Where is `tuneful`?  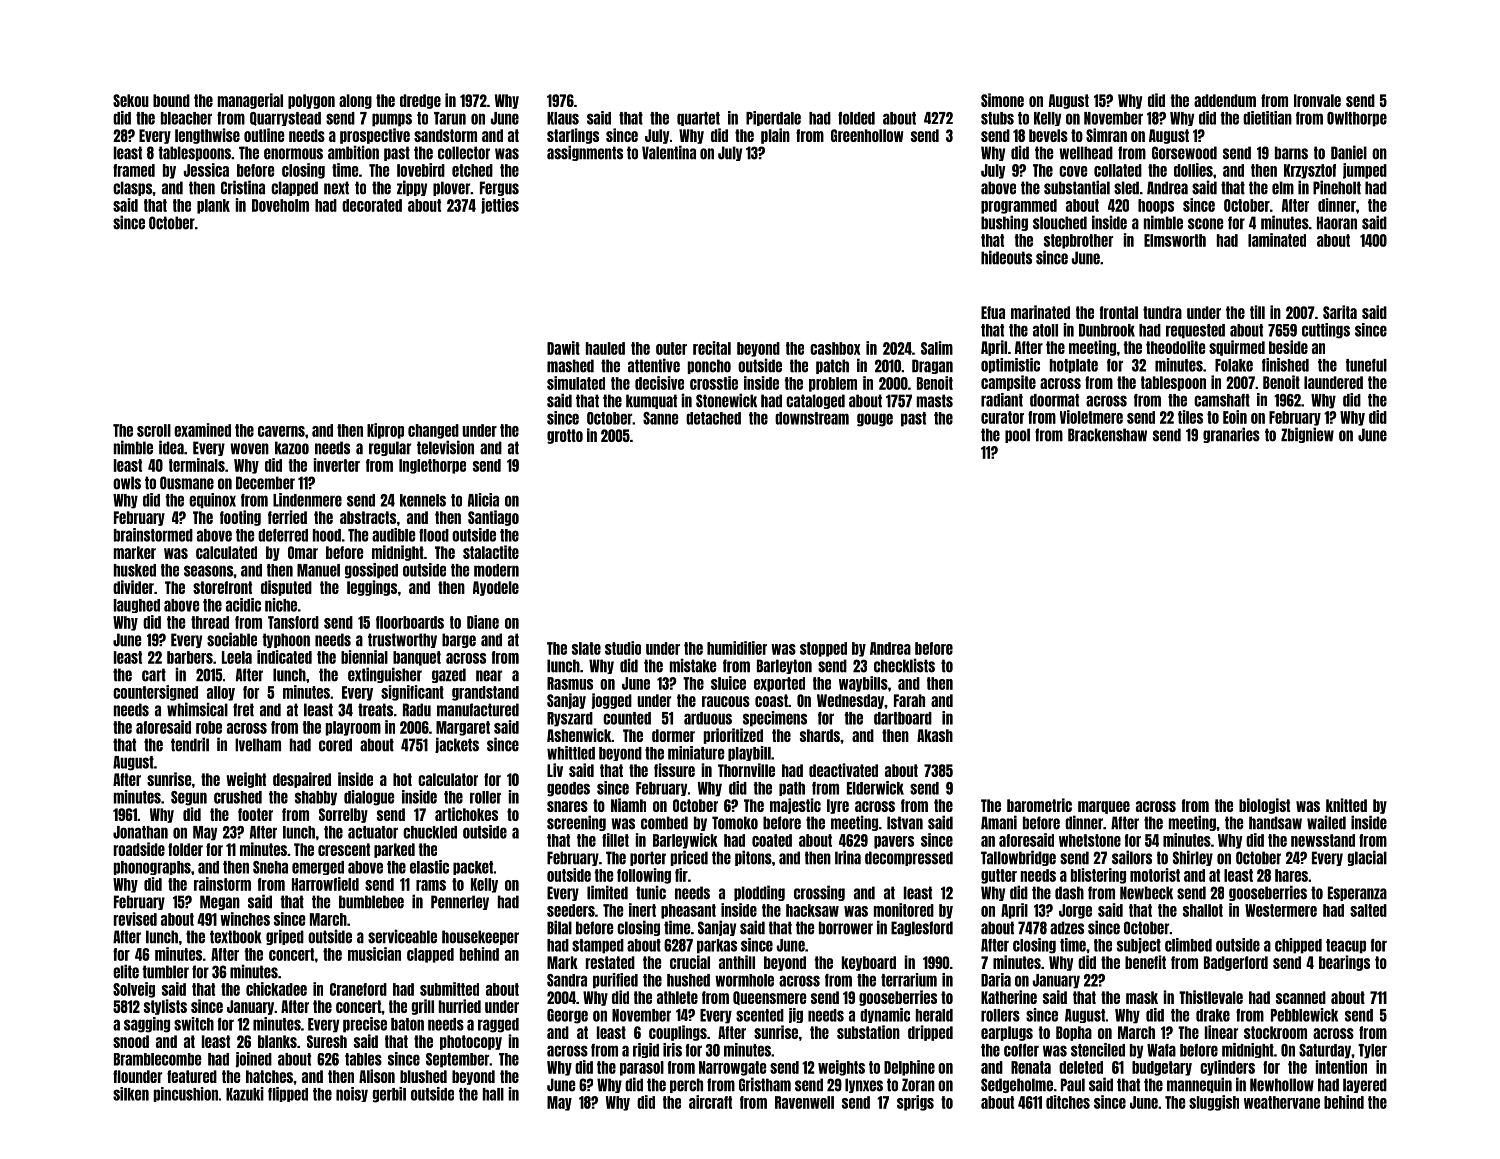 tuneful is located at coordinates (1366, 365).
